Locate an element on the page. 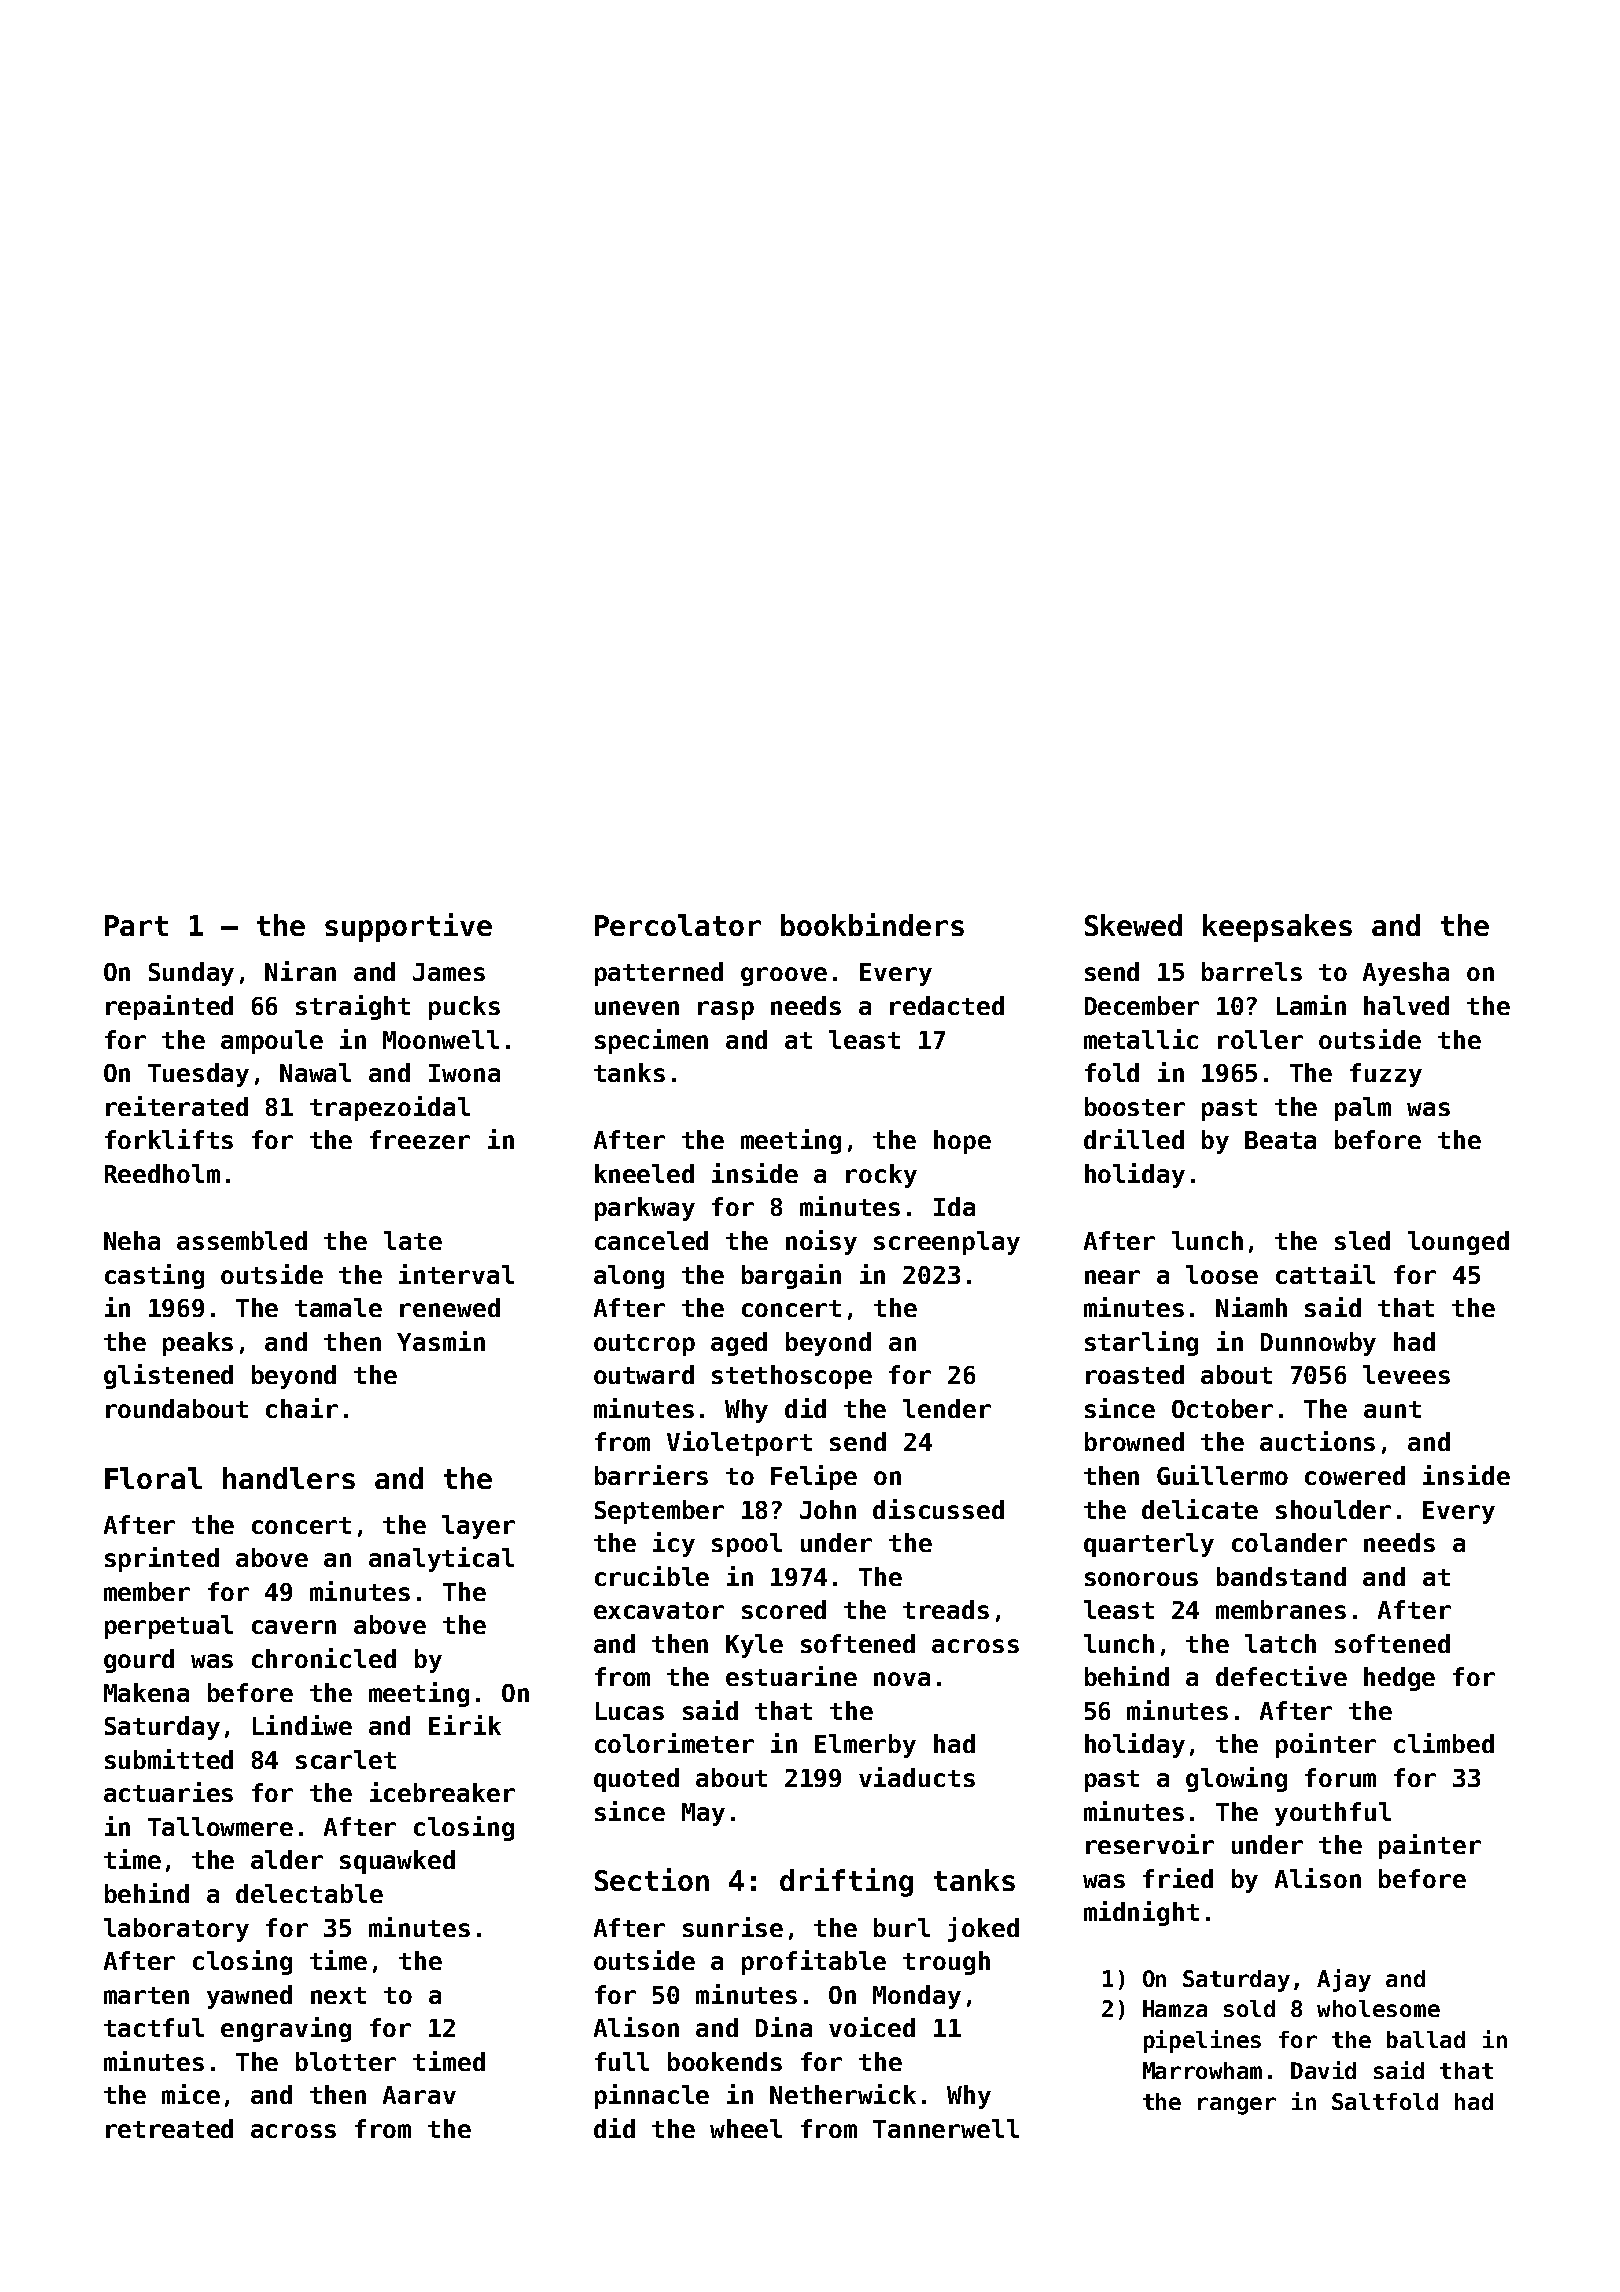 The width and height of the page is (1620, 2292). handlers is located at coordinates (289, 1478).
